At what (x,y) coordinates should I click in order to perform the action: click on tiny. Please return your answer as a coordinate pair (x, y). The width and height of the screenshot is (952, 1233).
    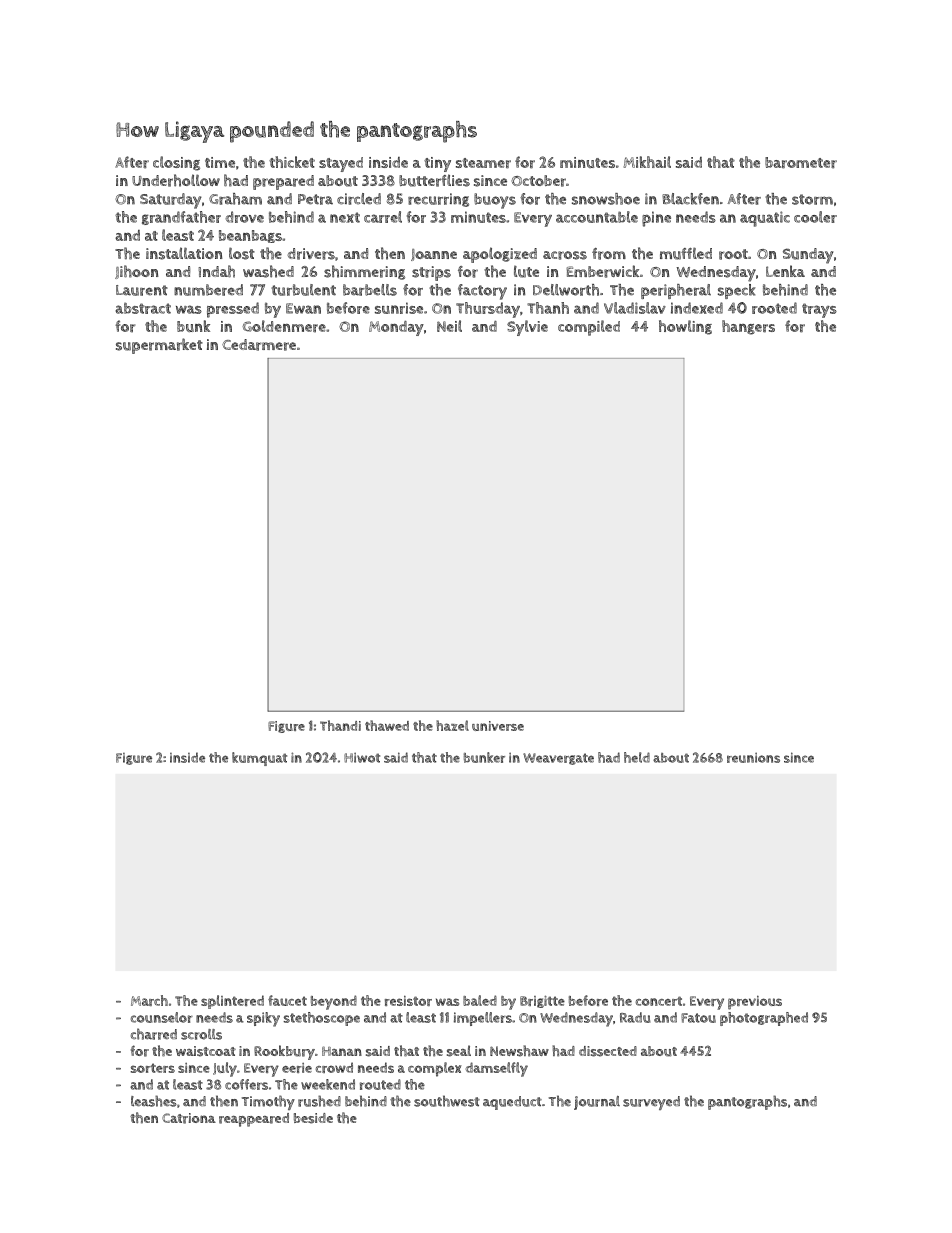
    Looking at the image, I should click on (437, 164).
